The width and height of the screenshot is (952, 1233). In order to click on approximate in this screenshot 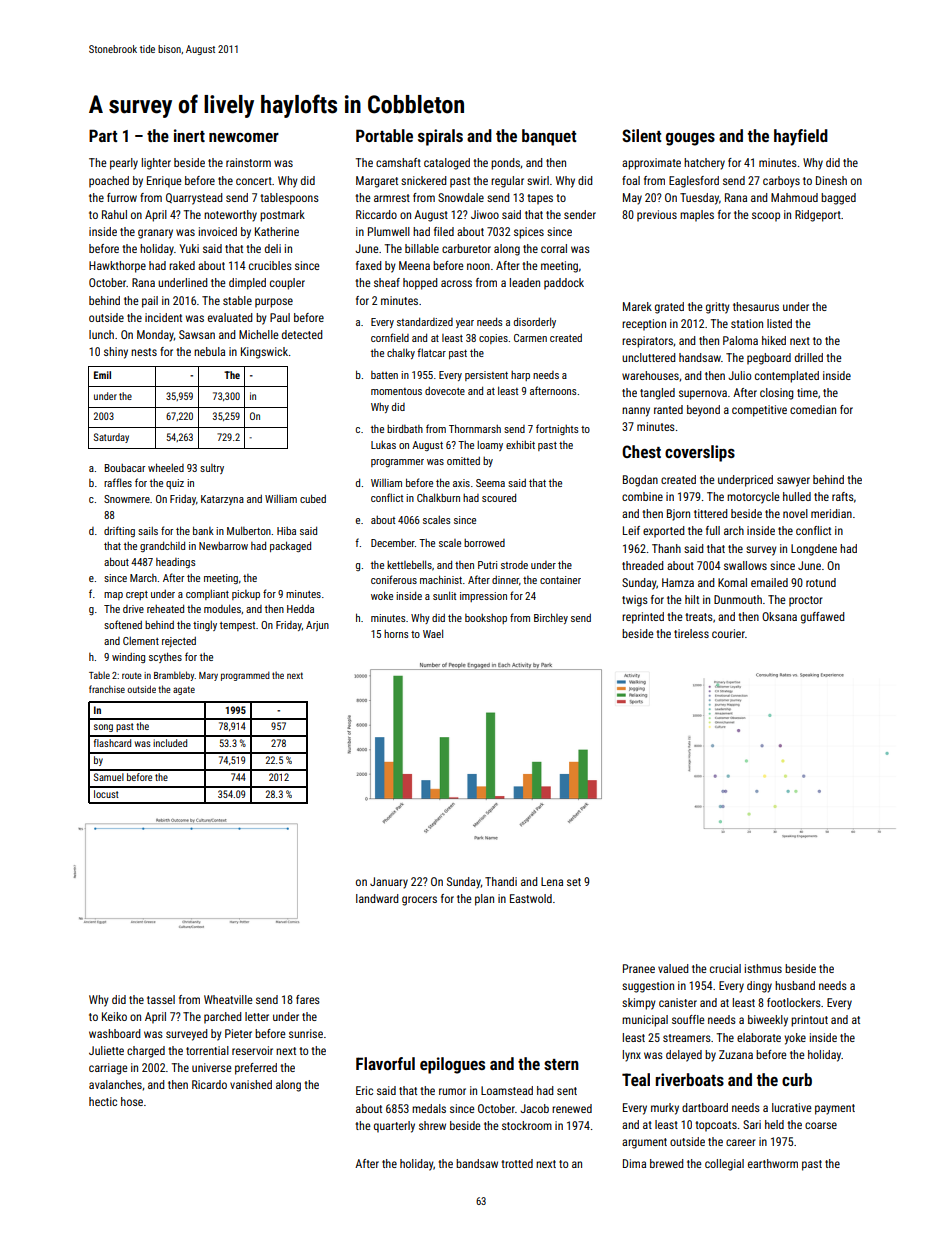, I will do `click(651, 164)`.
